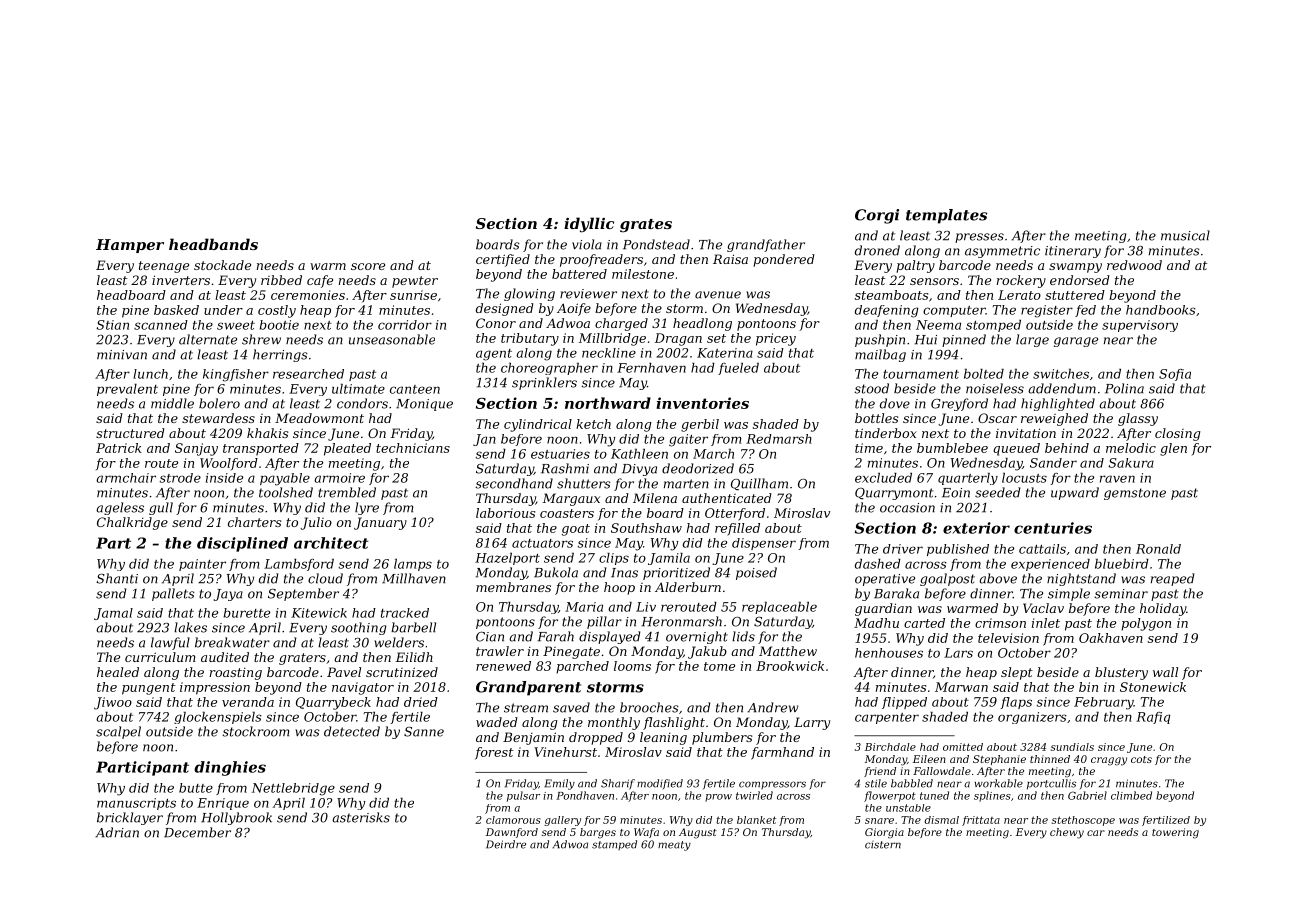 Image resolution: width=1308 pixels, height=924 pixels. I want to click on asterisks, so click(361, 817).
